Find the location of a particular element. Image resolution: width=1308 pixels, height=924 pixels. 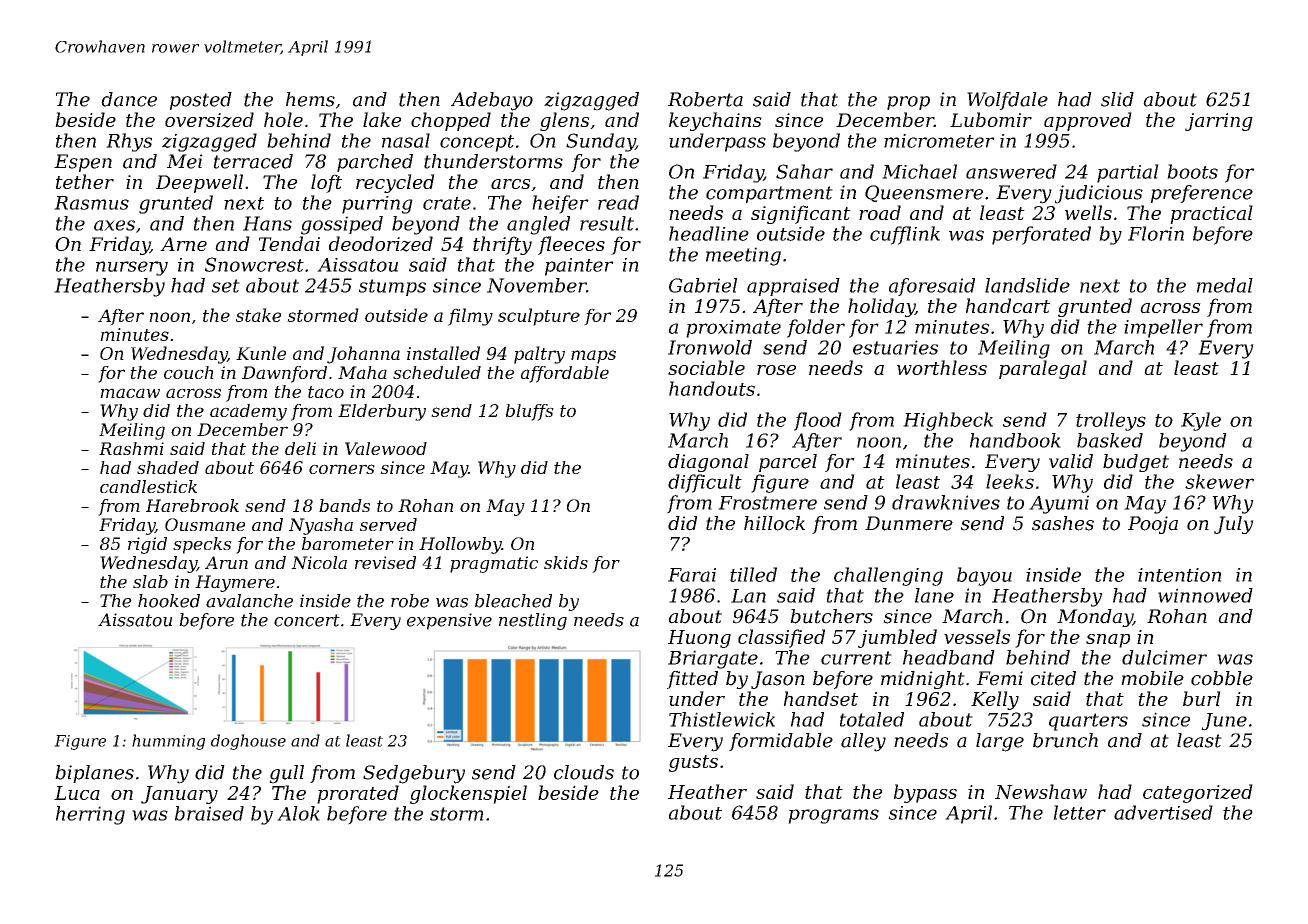

dance is located at coordinates (129, 99).
